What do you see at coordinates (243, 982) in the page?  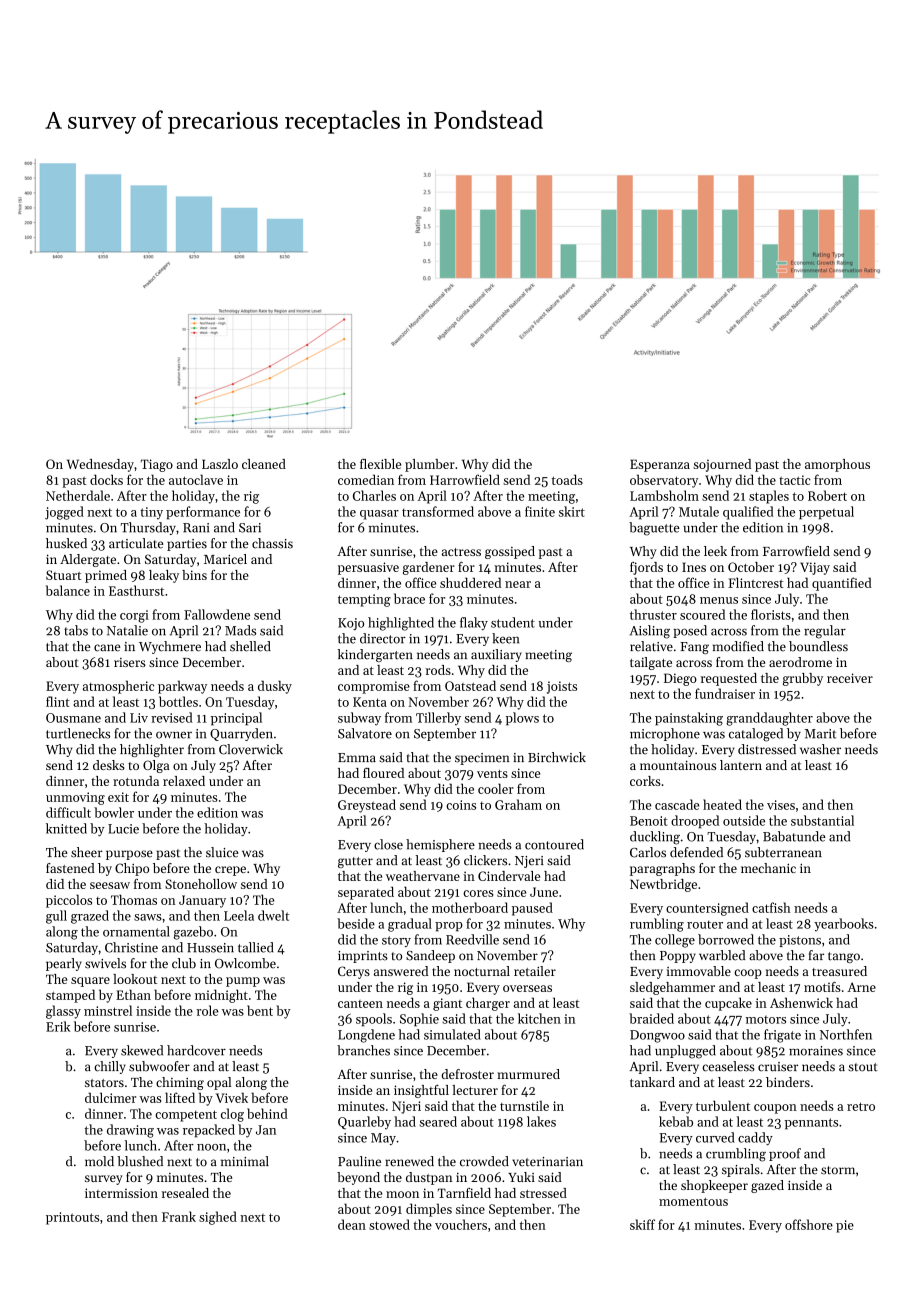 I see `pump` at bounding box center [243, 982].
